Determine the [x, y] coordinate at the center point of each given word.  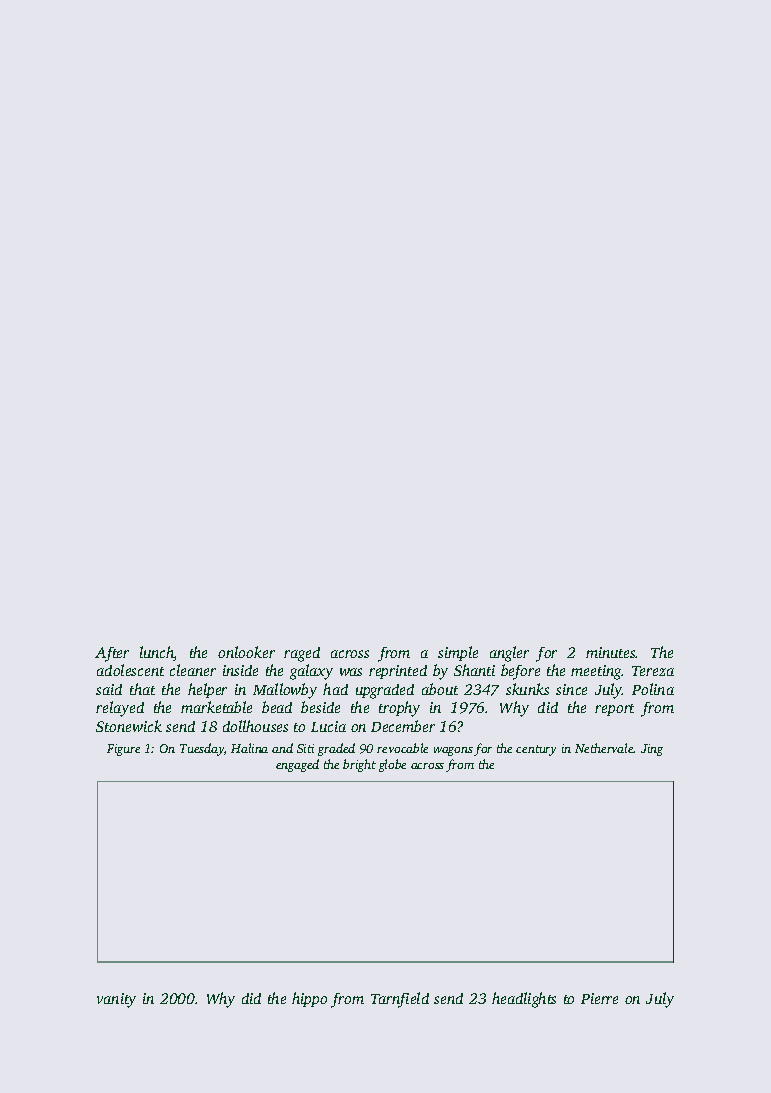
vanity [116, 1000]
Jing [652, 750]
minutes [611, 652]
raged [302, 654]
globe [392, 765]
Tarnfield [400, 1000]
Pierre [599, 998]
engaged [297, 765]
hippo [309, 999]
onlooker [246, 652]
